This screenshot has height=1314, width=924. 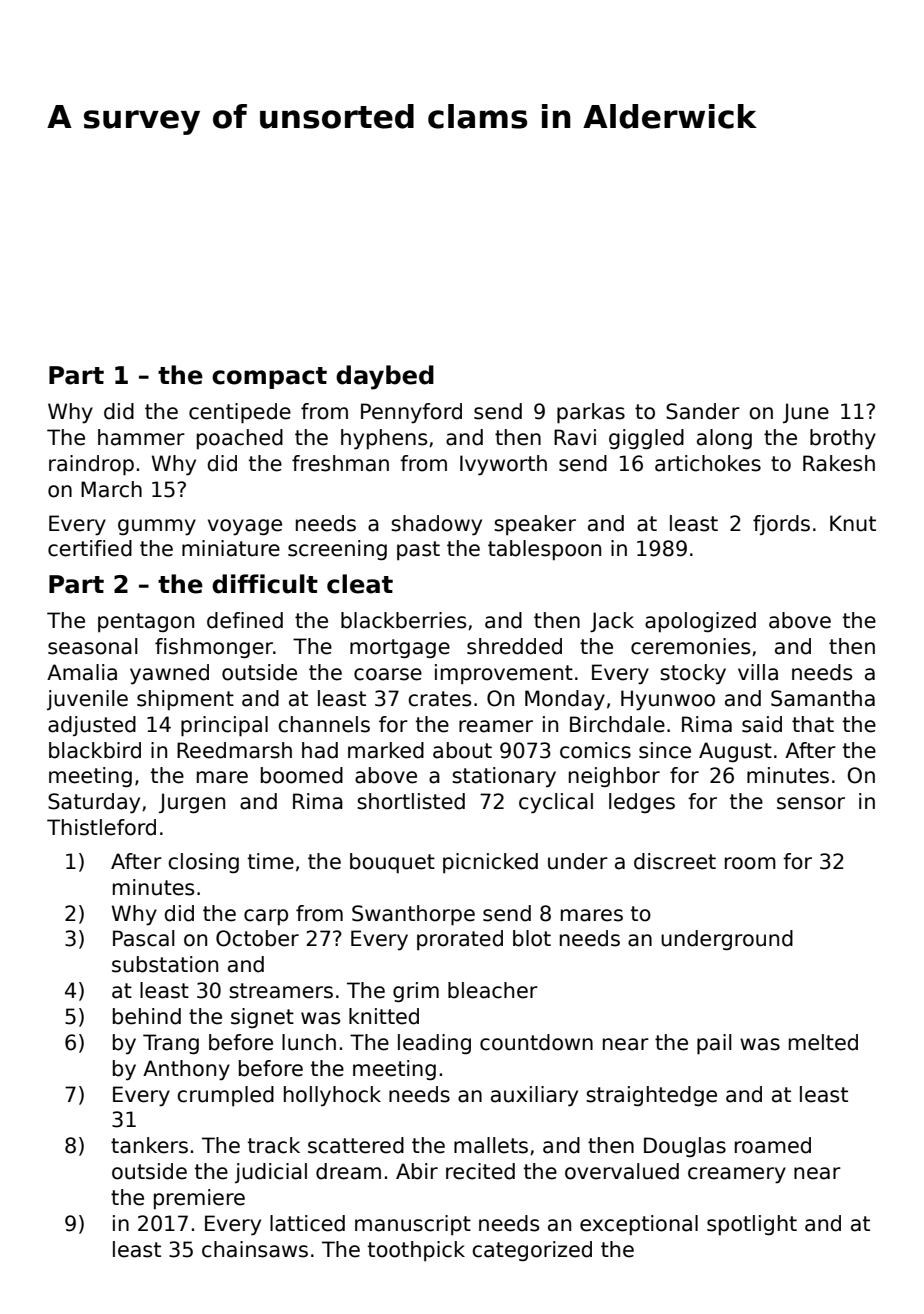 I want to click on Saturday, so click(x=94, y=803).
